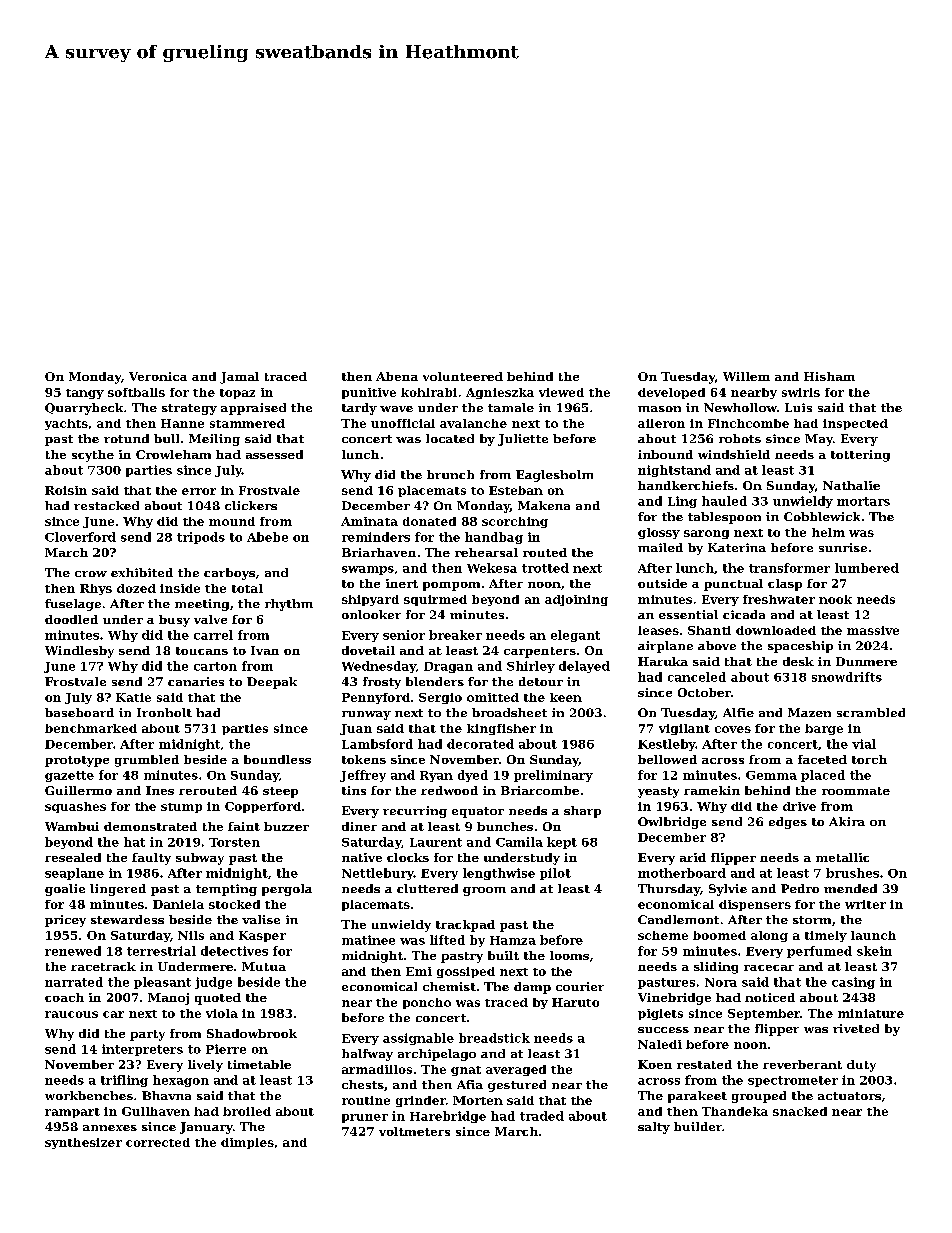 The image size is (952, 1233). Describe the element at coordinates (368, 650) in the screenshot. I see `dovetail` at that location.
